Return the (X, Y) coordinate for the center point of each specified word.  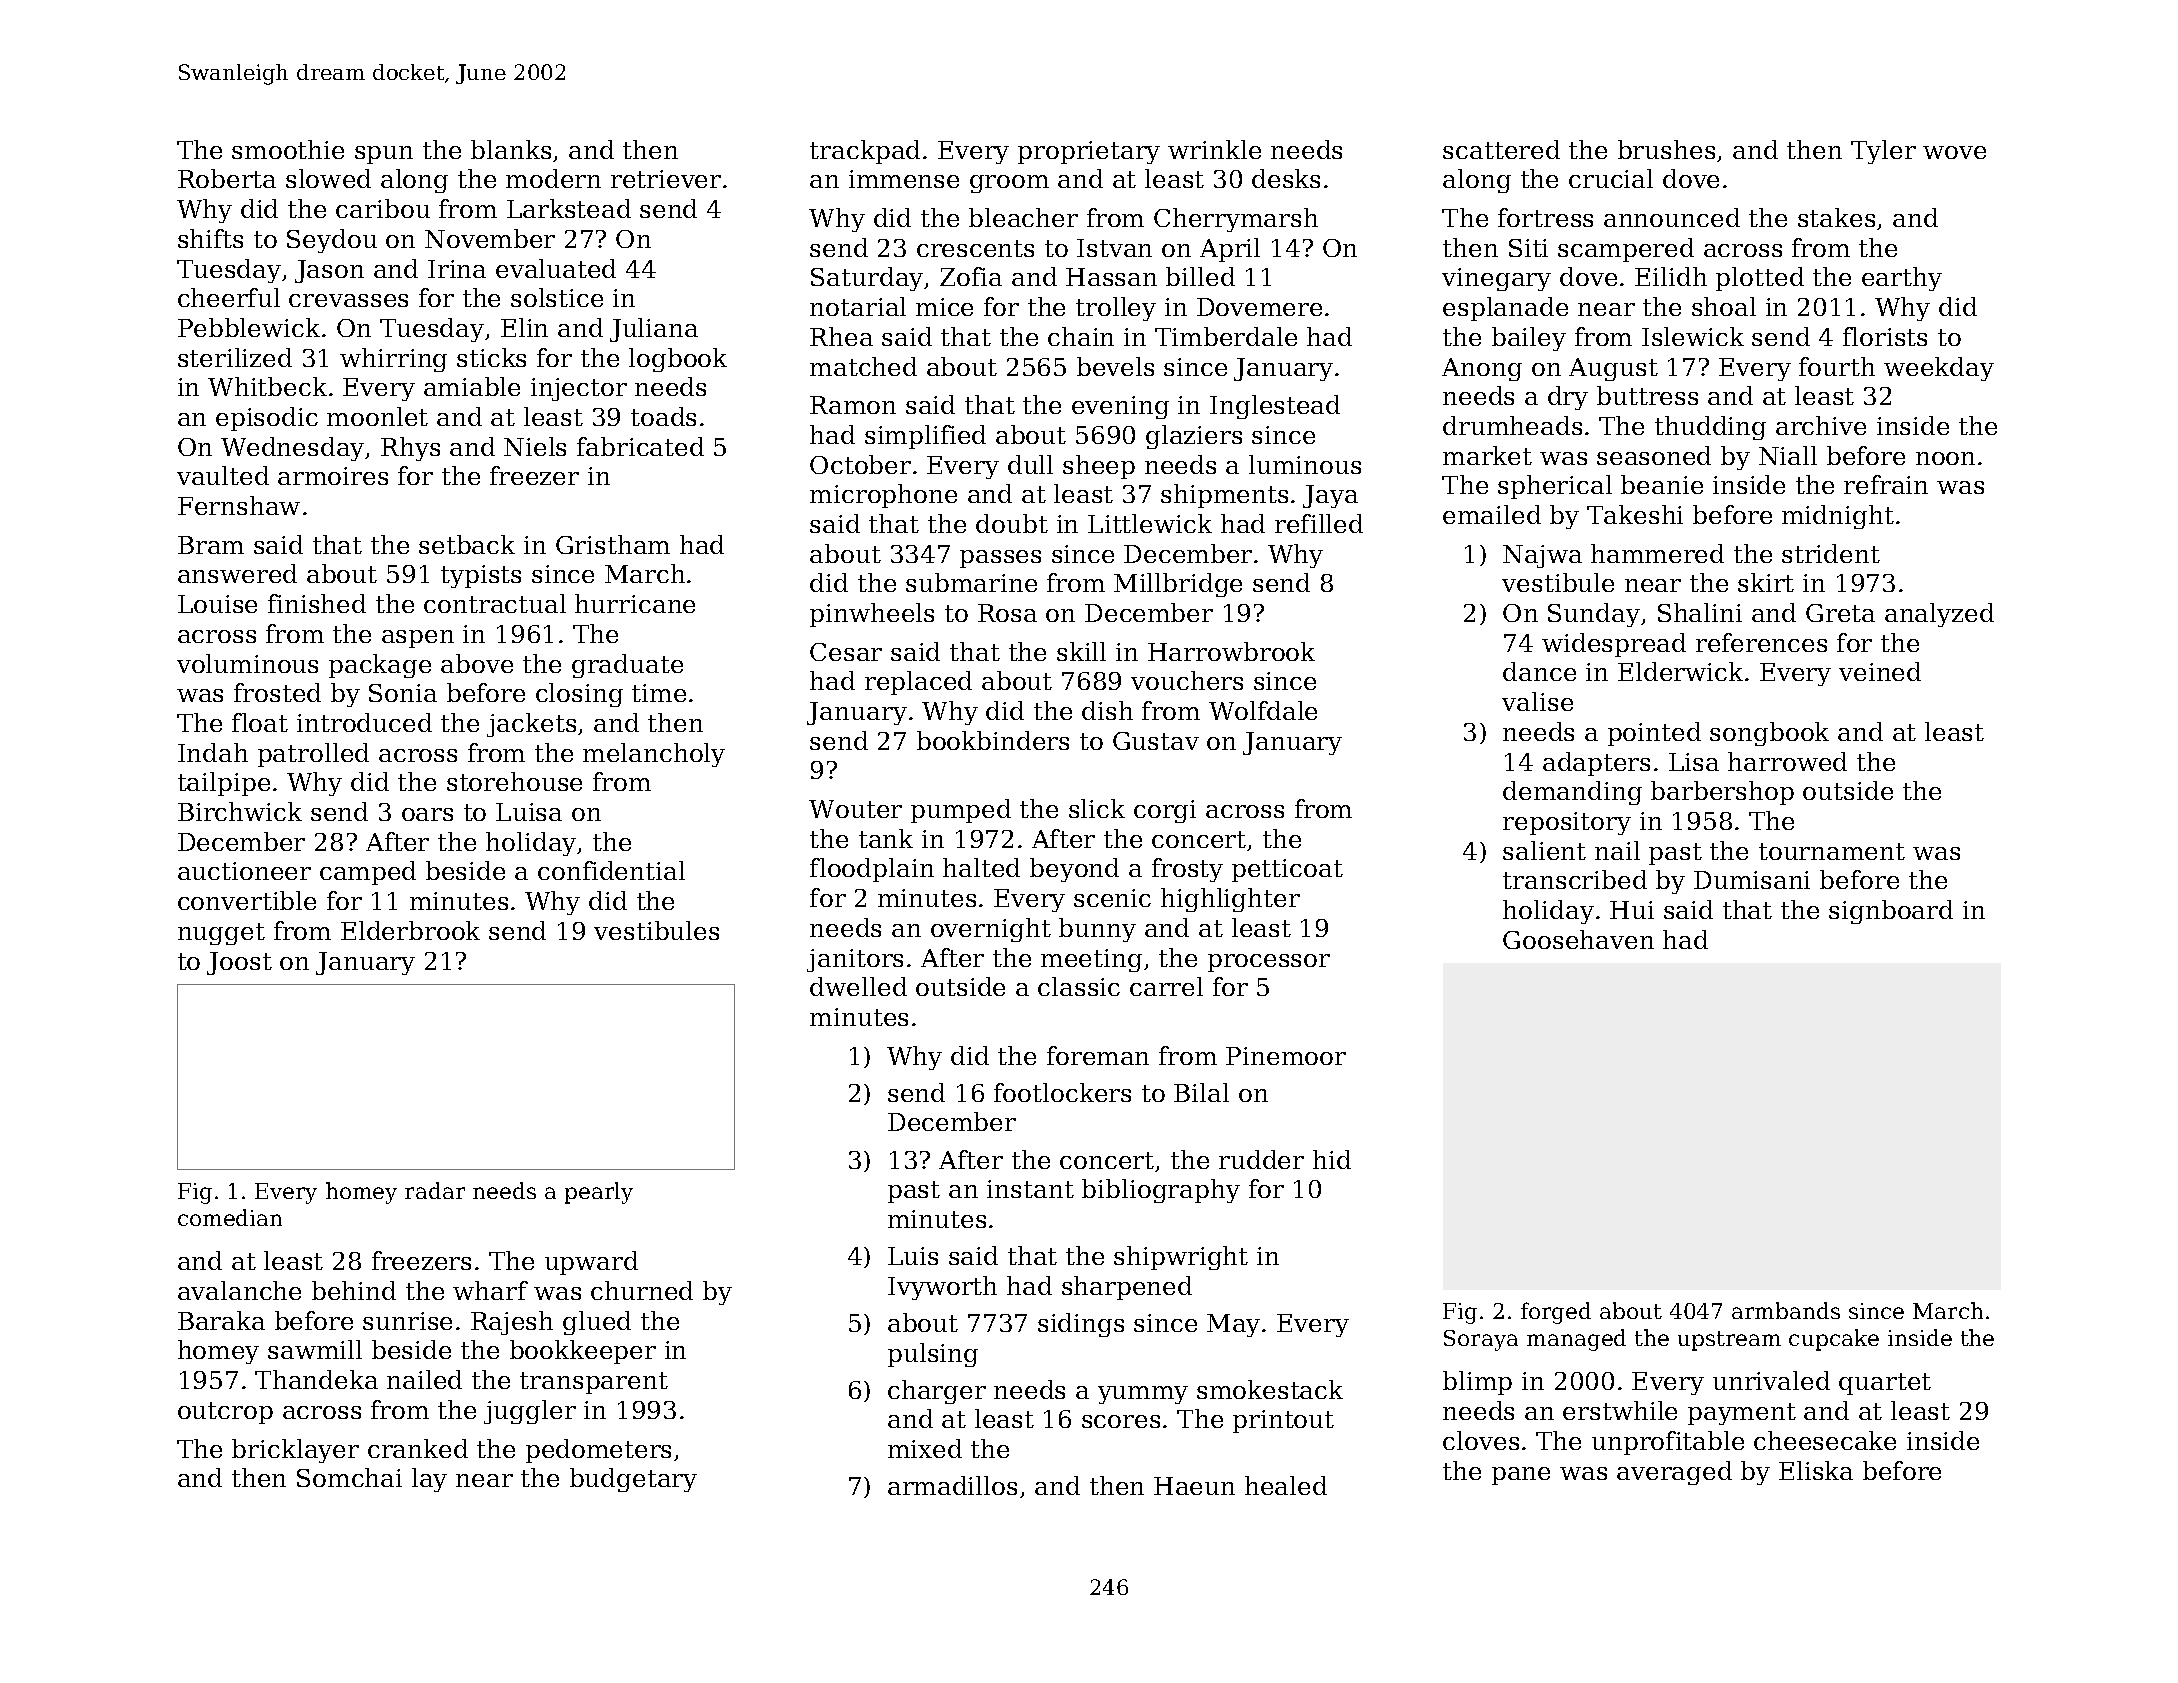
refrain (1886, 484)
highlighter (1230, 900)
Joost (239, 963)
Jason (329, 271)
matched (863, 366)
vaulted (223, 475)
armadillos (952, 1485)
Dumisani (1752, 880)
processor (1269, 963)
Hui (1632, 910)
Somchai (349, 1477)
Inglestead (1275, 407)
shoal (1724, 306)
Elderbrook (410, 930)
